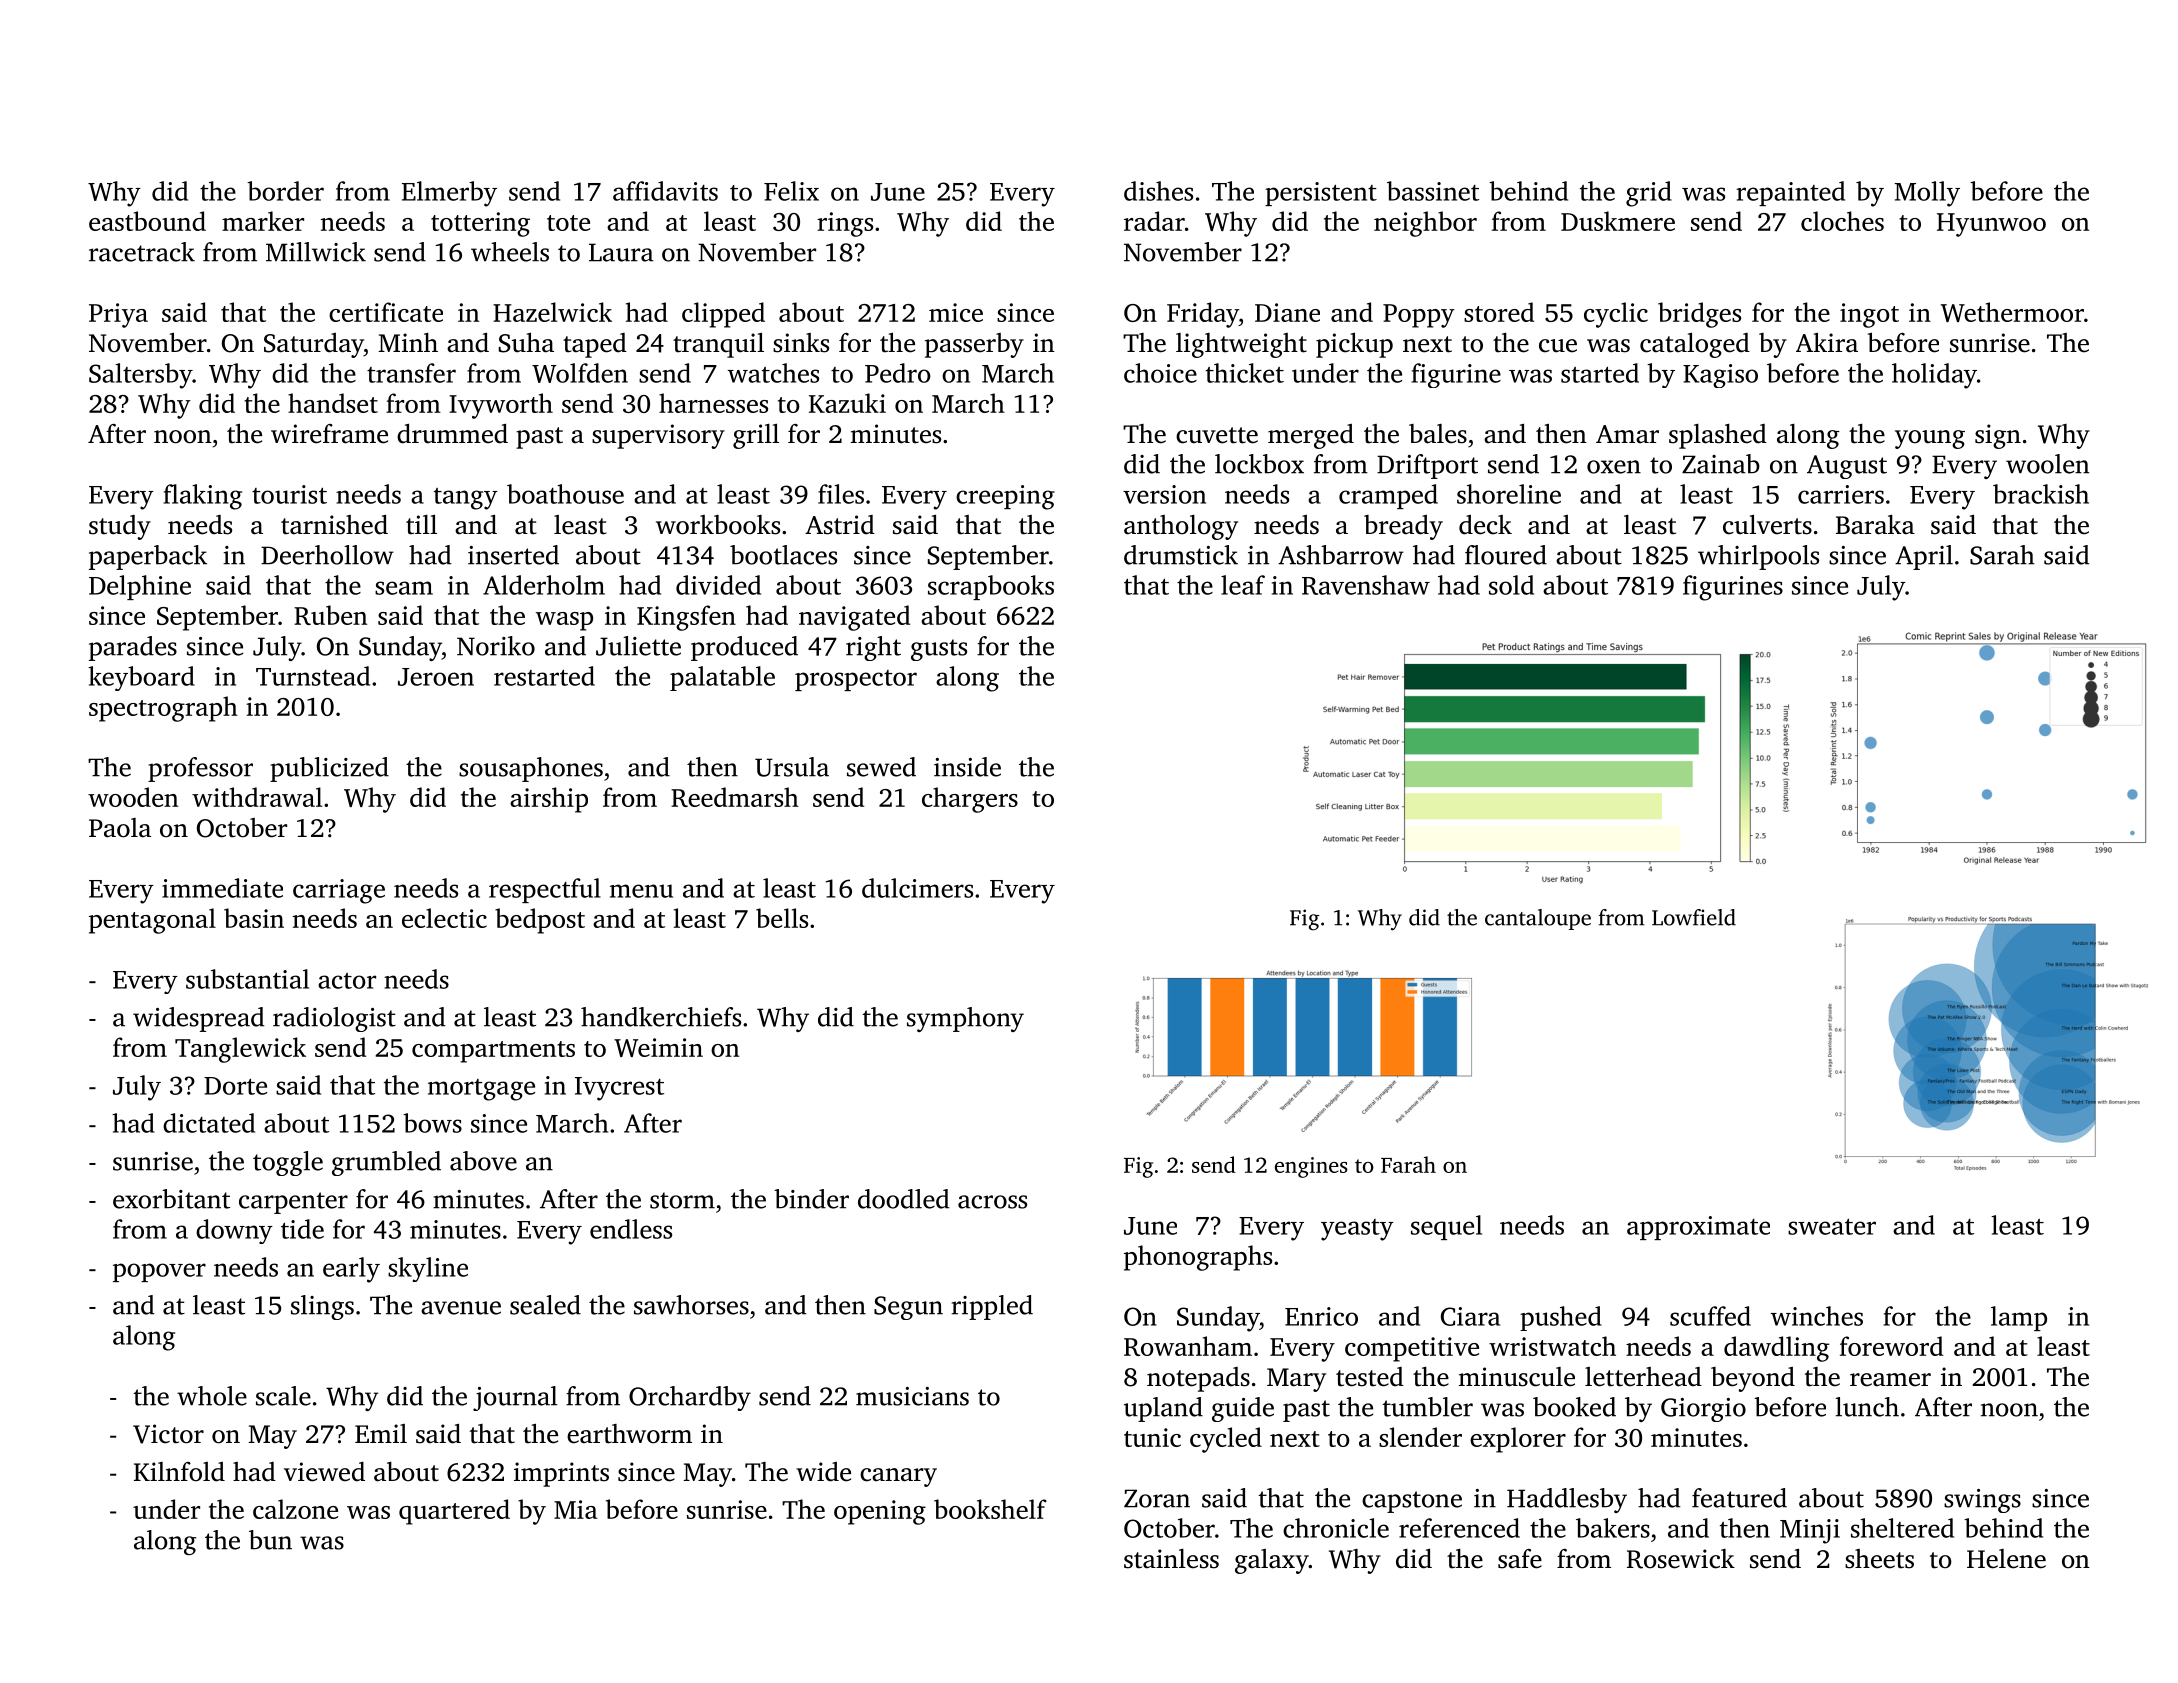 The image size is (2178, 1683). I want to click on across, so click(992, 1202).
